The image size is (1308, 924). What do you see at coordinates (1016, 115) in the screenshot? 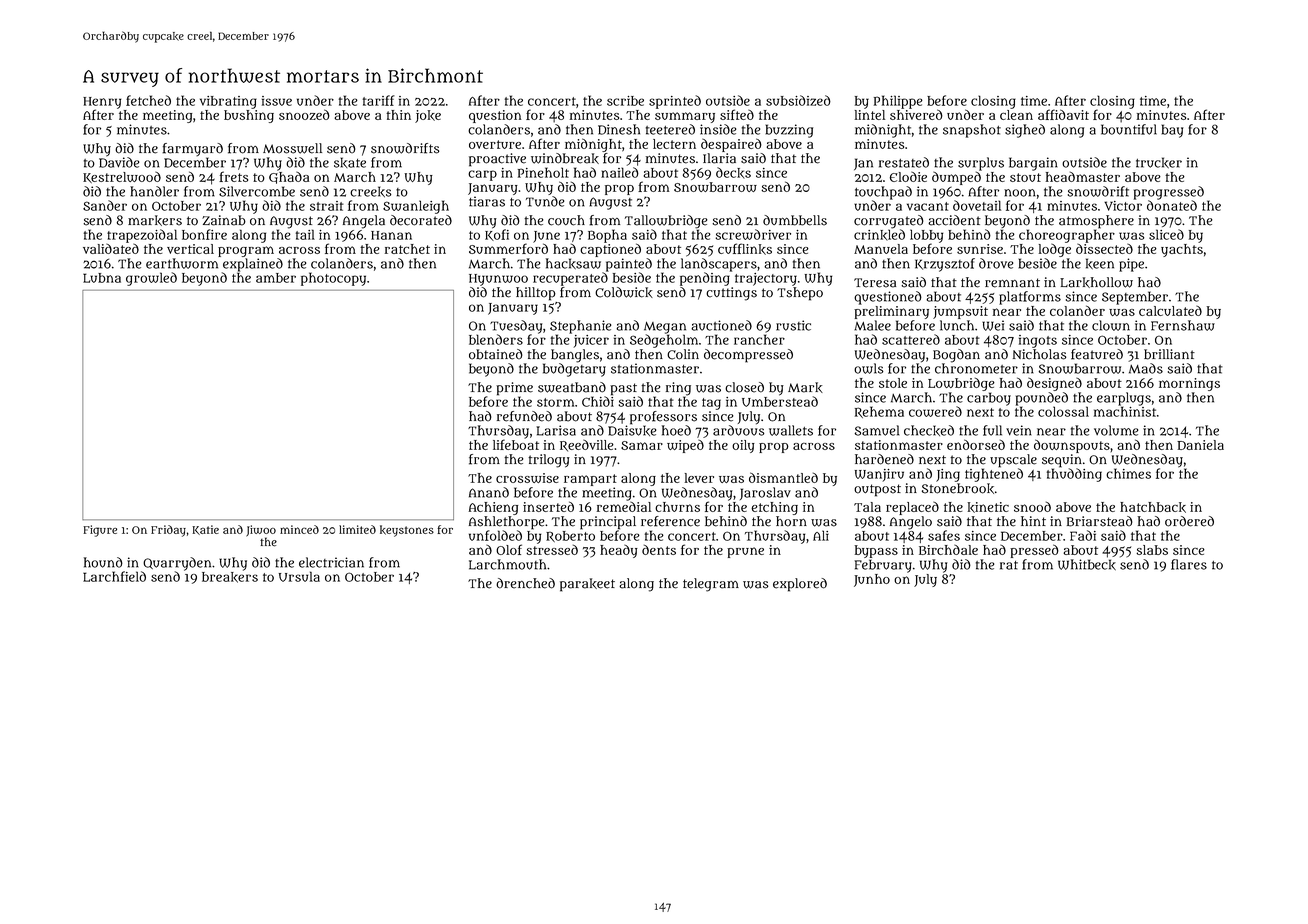
I see `clean` at bounding box center [1016, 115].
